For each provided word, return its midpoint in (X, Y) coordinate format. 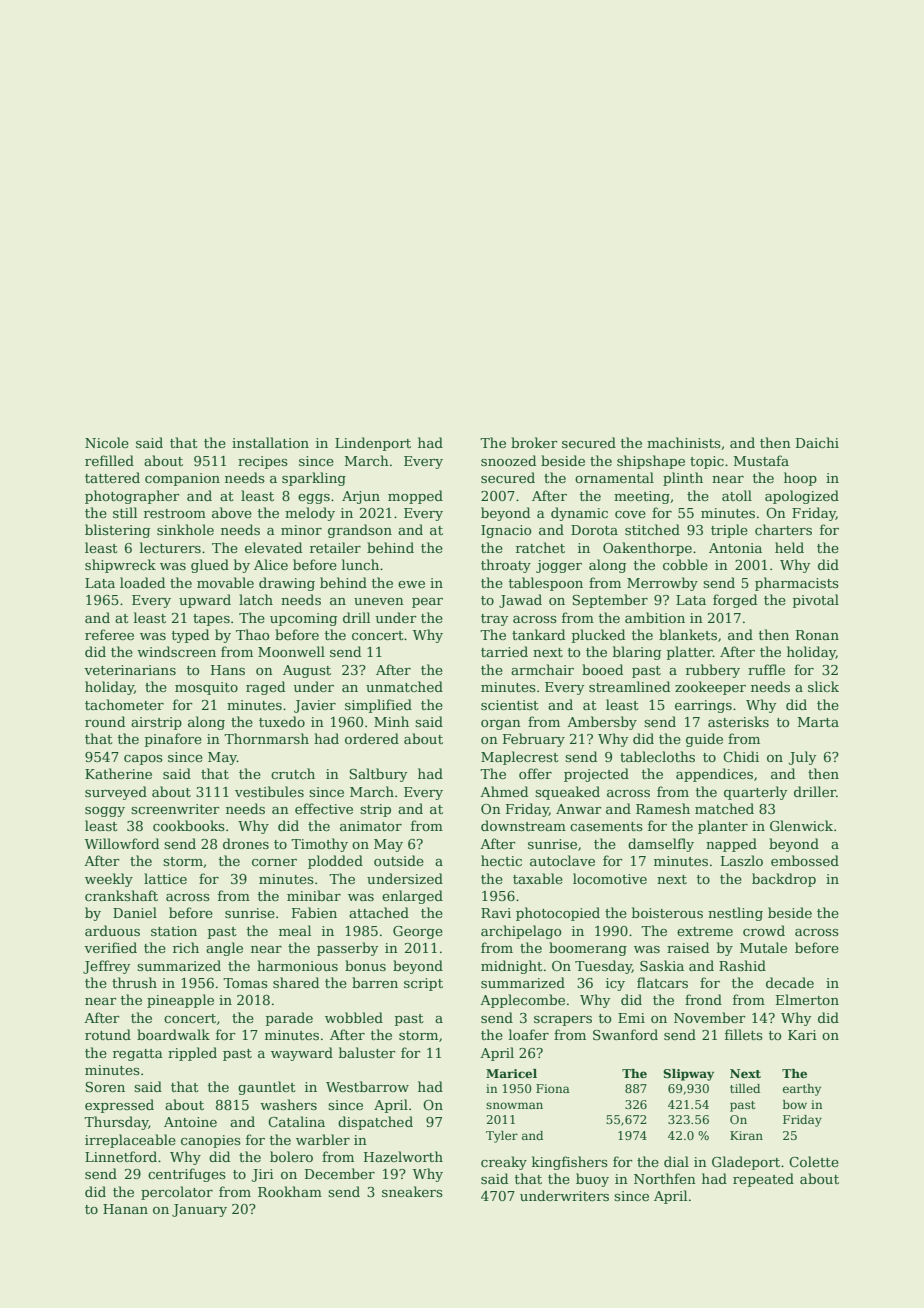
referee (109, 634)
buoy (592, 1180)
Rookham (290, 1191)
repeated (763, 1180)
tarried (504, 651)
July (802, 758)
